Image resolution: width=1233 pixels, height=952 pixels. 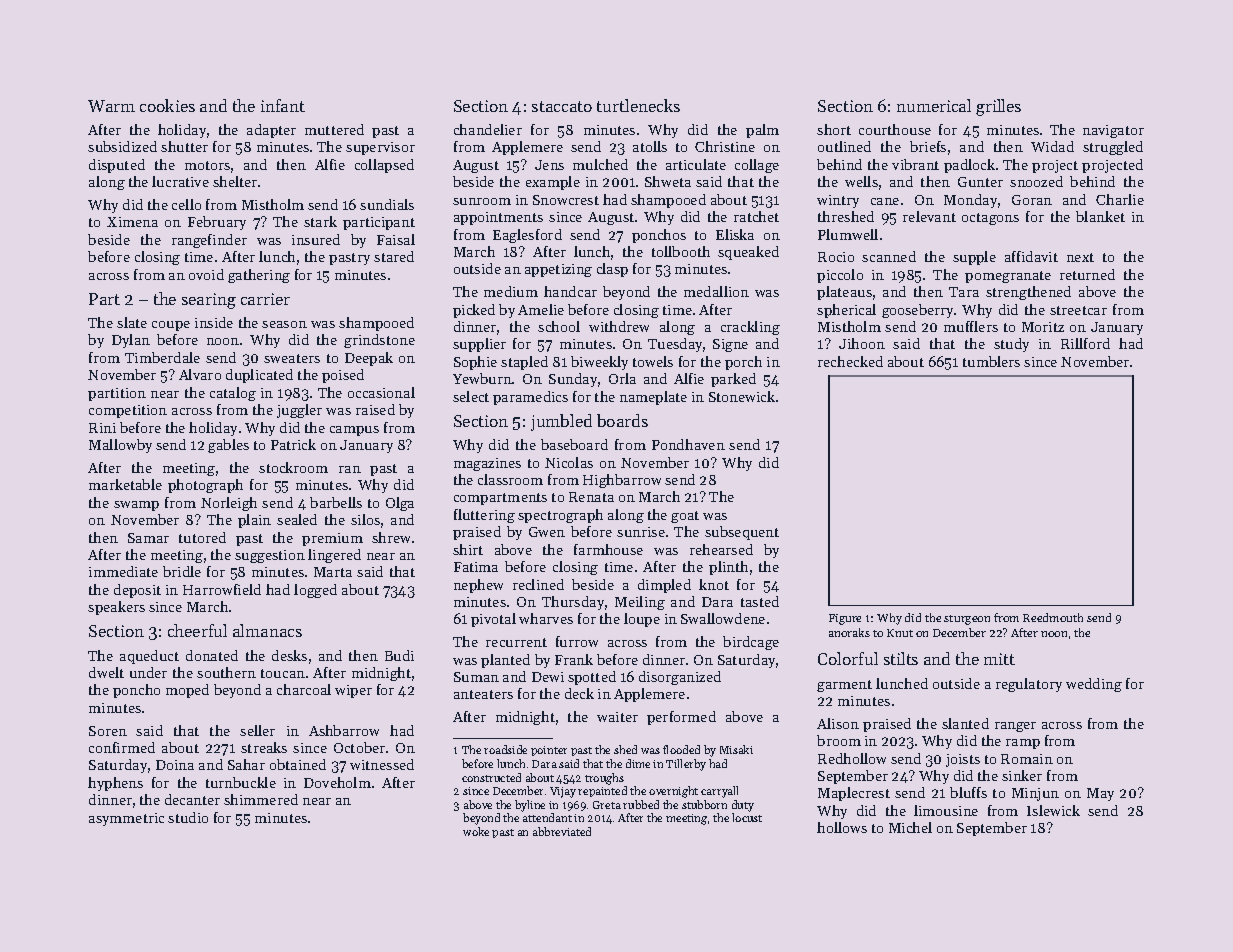 I want to click on asymmetric, so click(x=126, y=819).
